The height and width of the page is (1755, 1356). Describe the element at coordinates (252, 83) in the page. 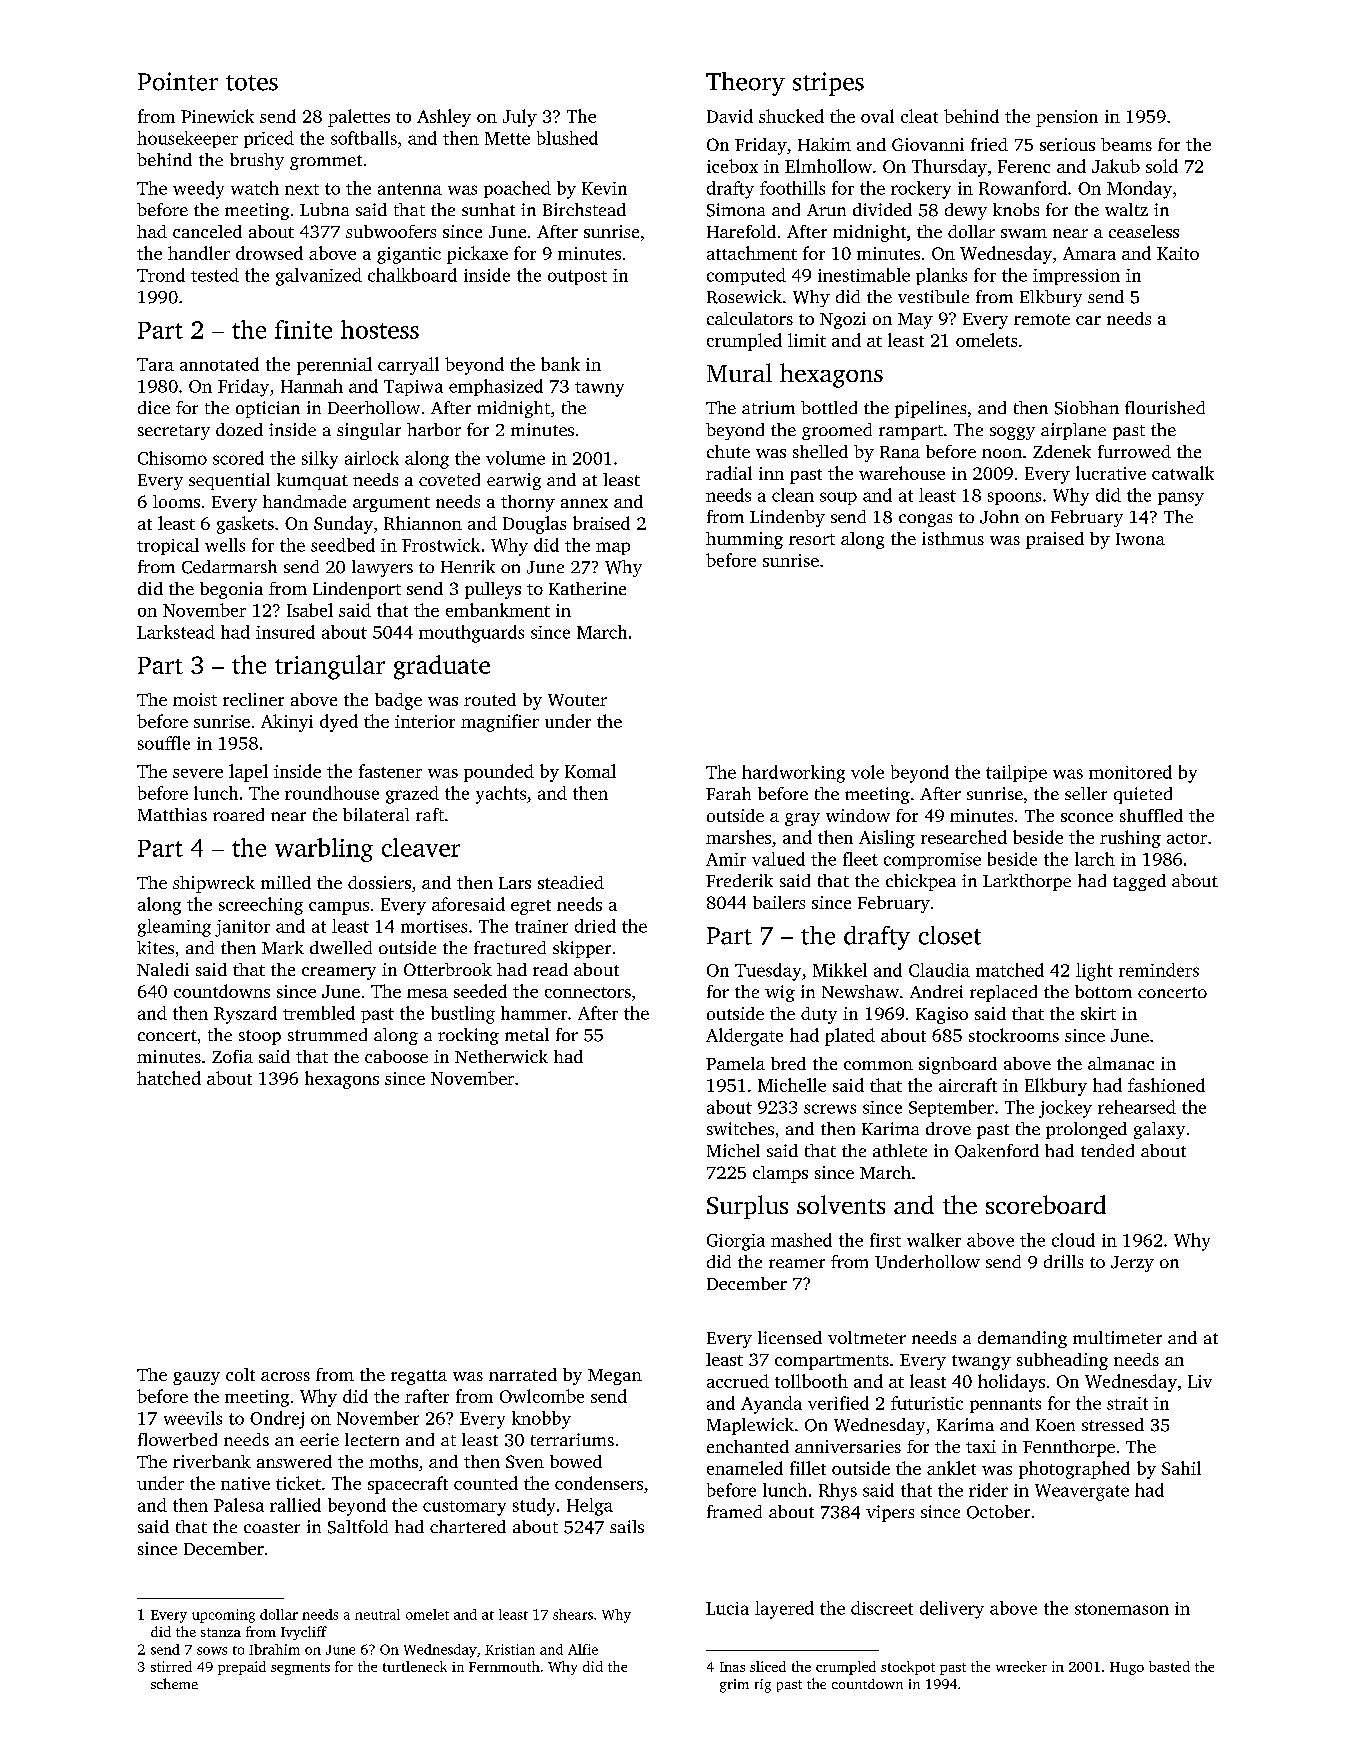

I see `totes` at that location.
